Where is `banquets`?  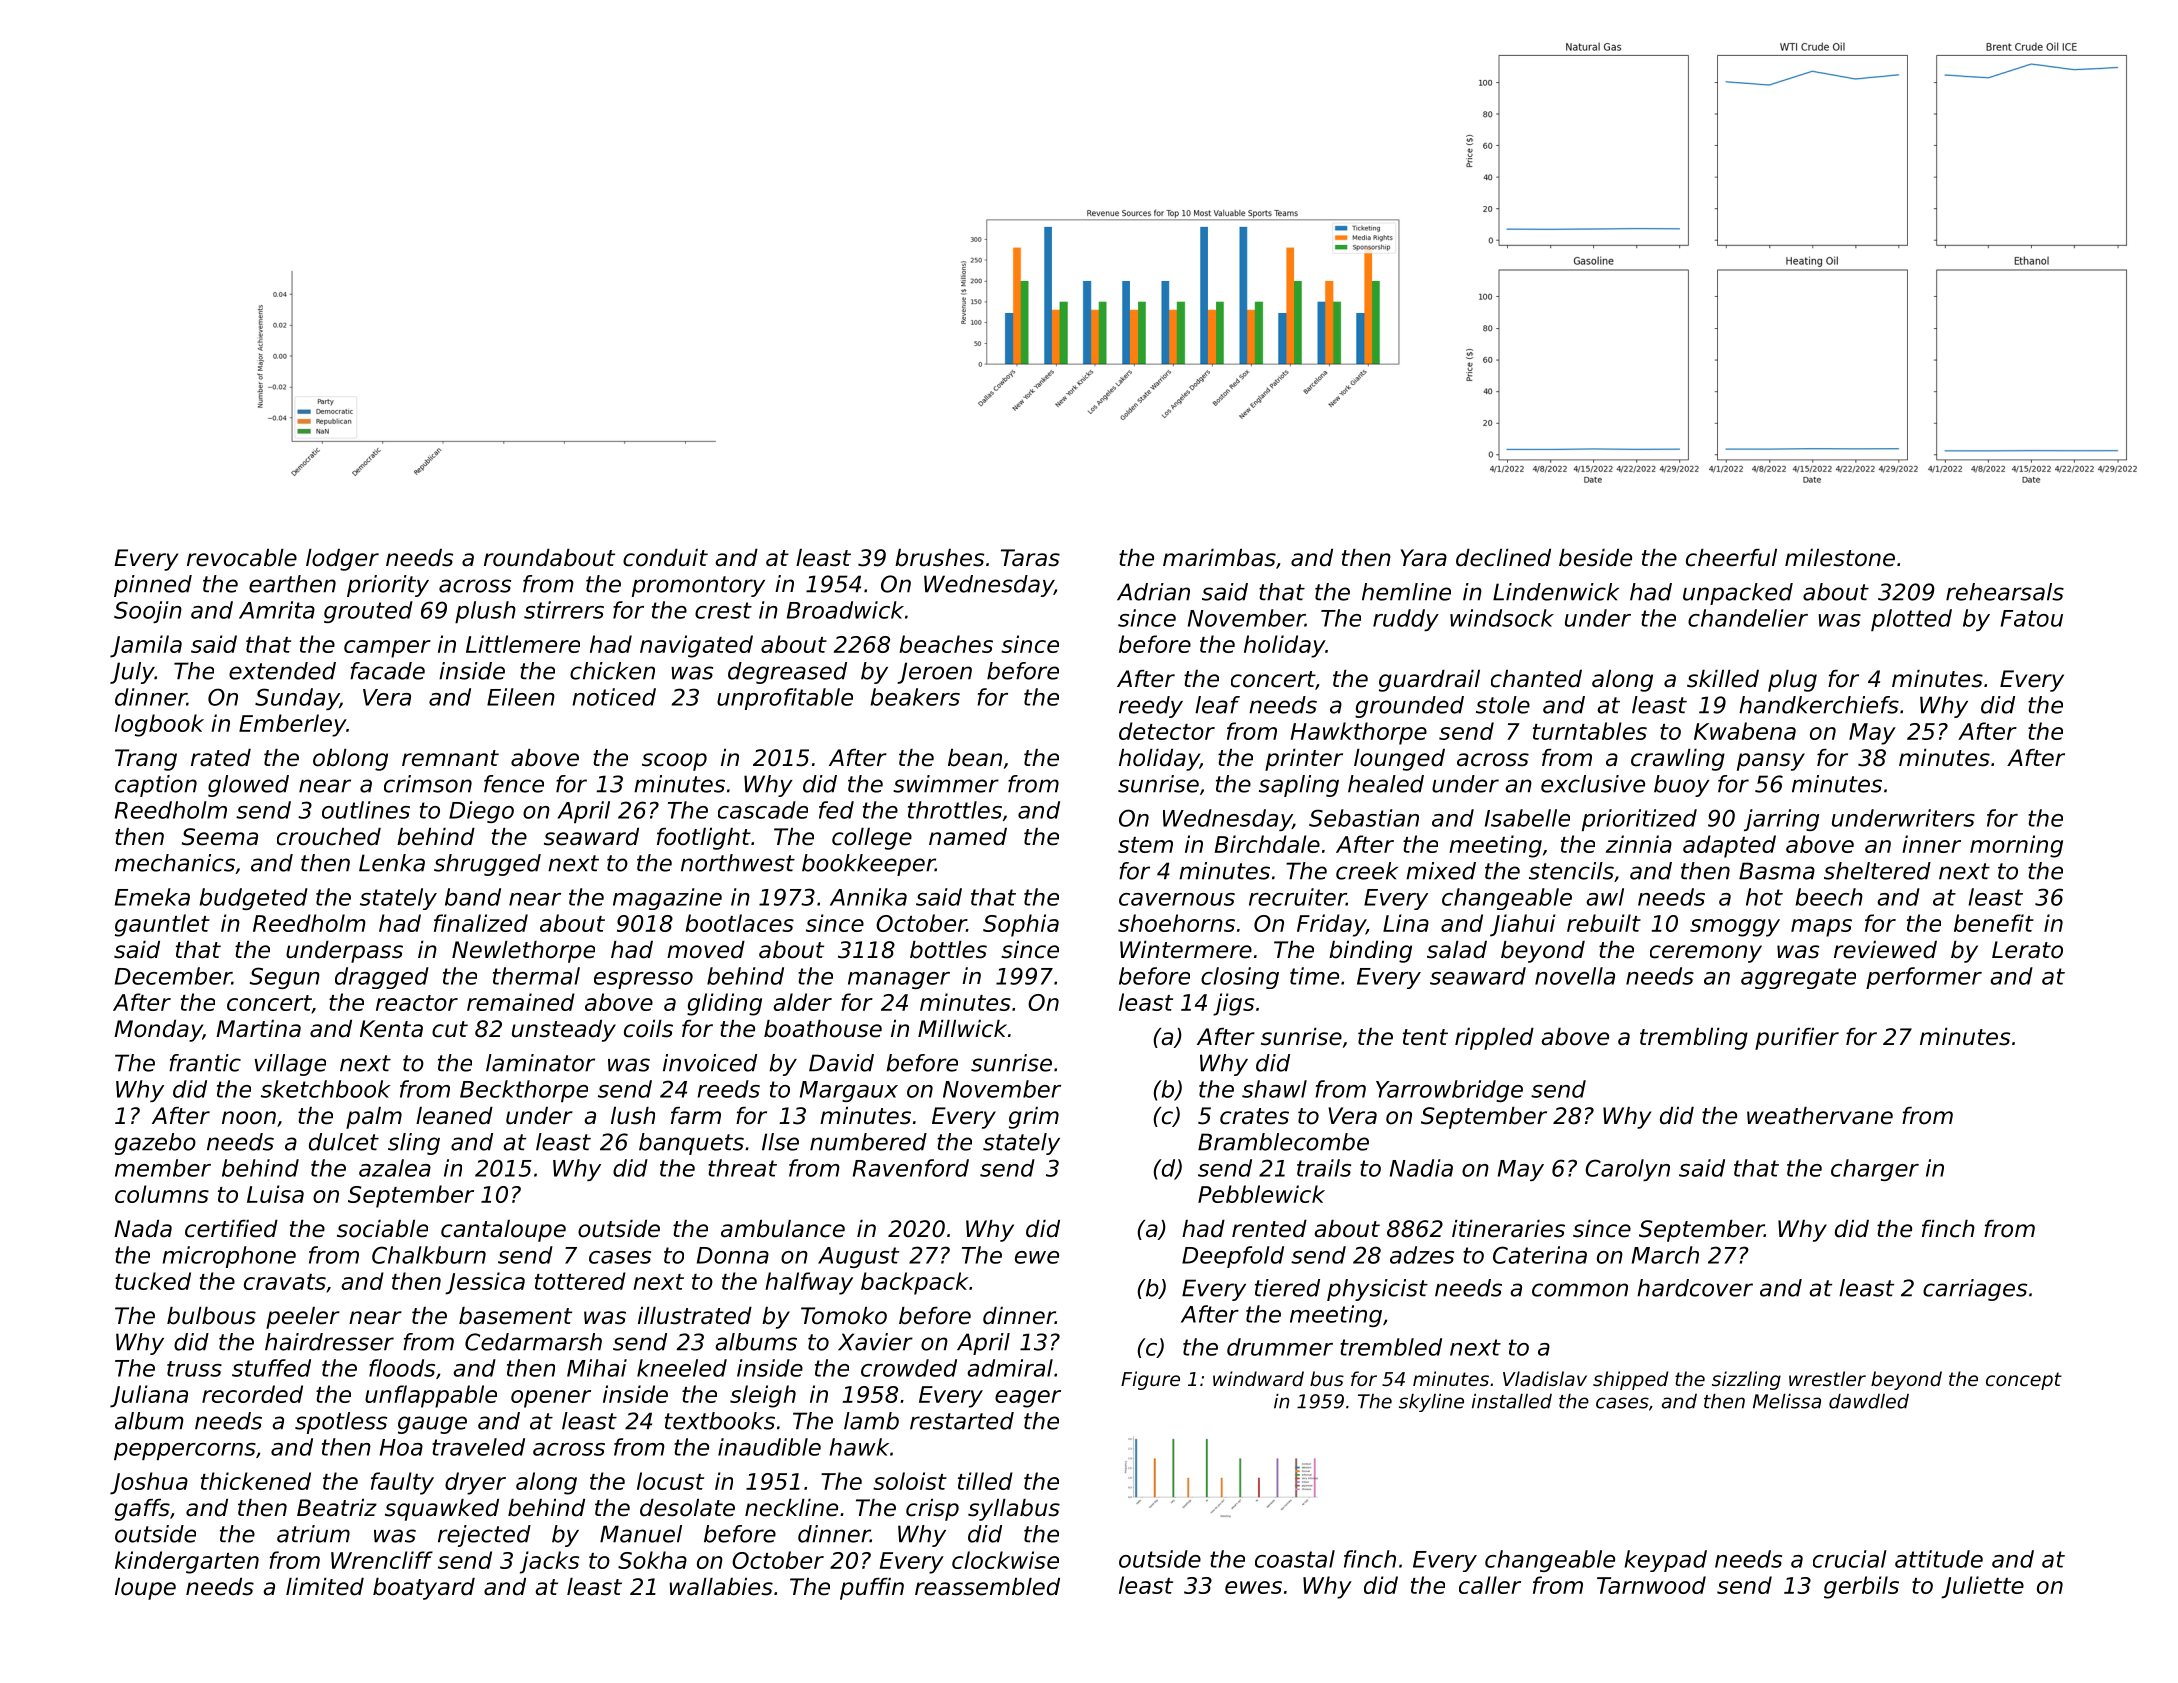
banquets is located at coordinates (691, 1144).
